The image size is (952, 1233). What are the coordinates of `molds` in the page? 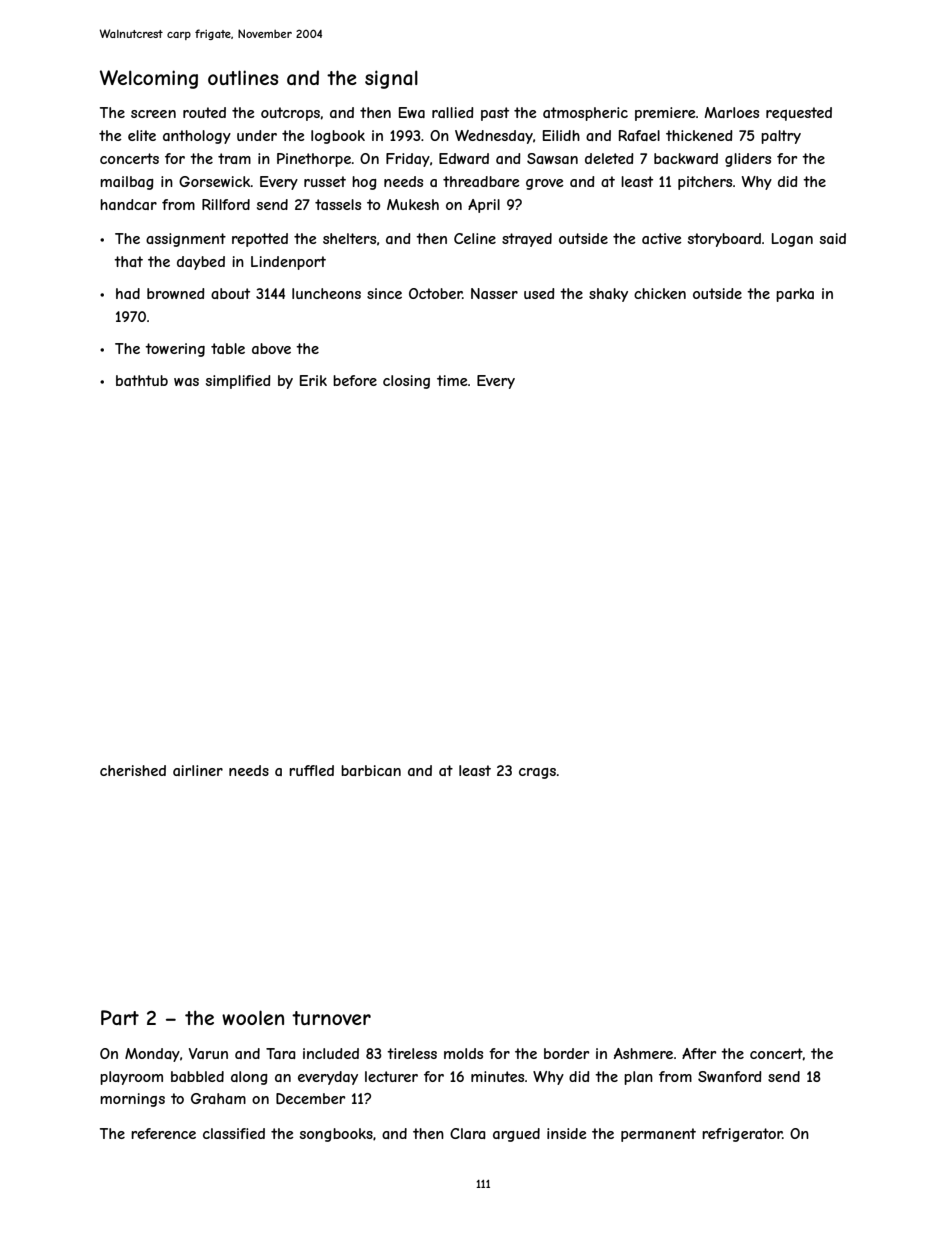 It's located at (463, 1053).
